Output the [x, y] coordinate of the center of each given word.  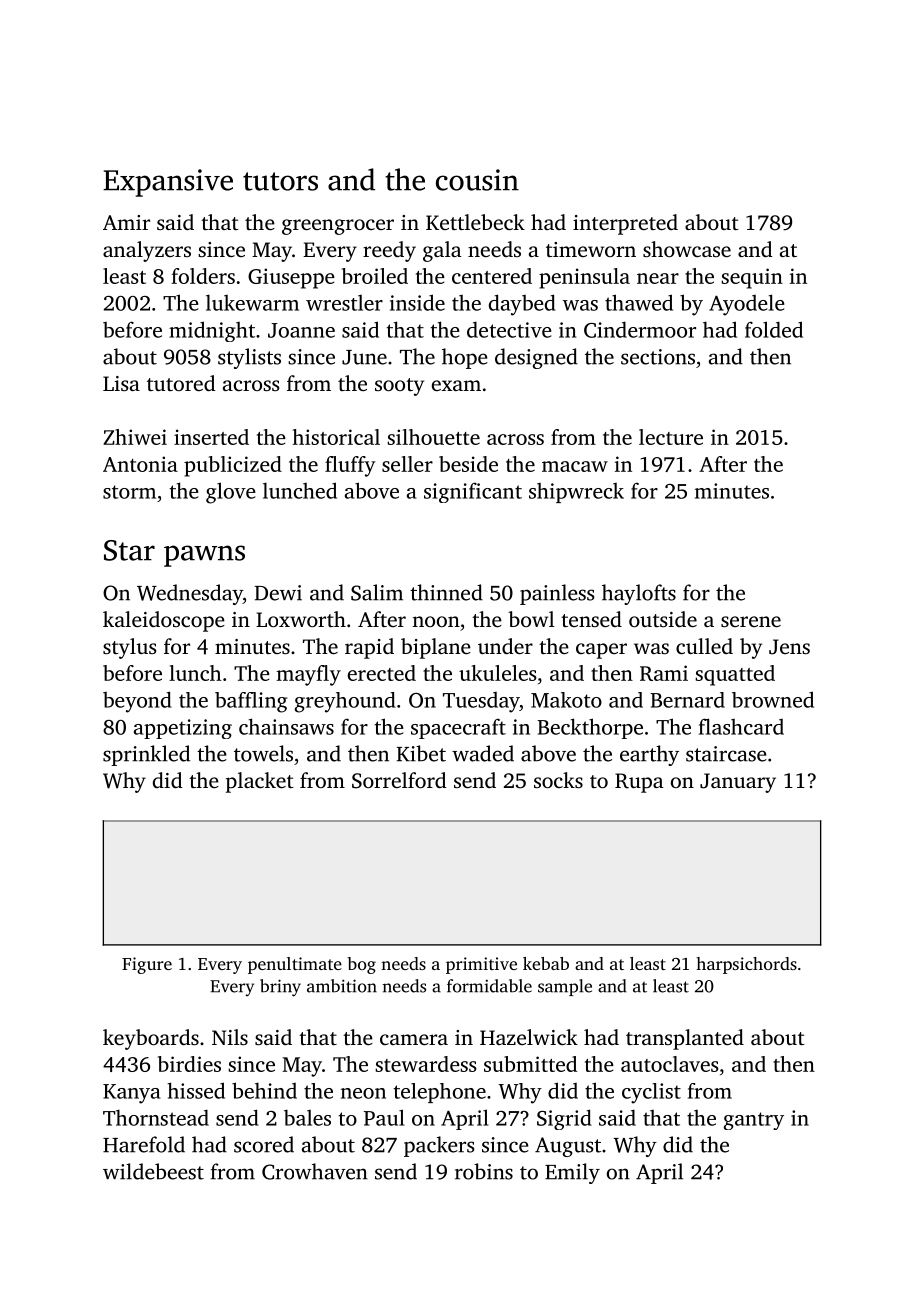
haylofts [639, 594]
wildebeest [153, 1171]
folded [774, 329]
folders [203, 276]
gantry [754, 1121]
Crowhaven [315, 1171]
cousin [477, 180]
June [364, 357]
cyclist [651, 1093]
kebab [546, 963]
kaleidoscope [164, 621]
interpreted [625, 224]
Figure [147, 965]
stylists [249, 358]
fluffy [350, 466]
